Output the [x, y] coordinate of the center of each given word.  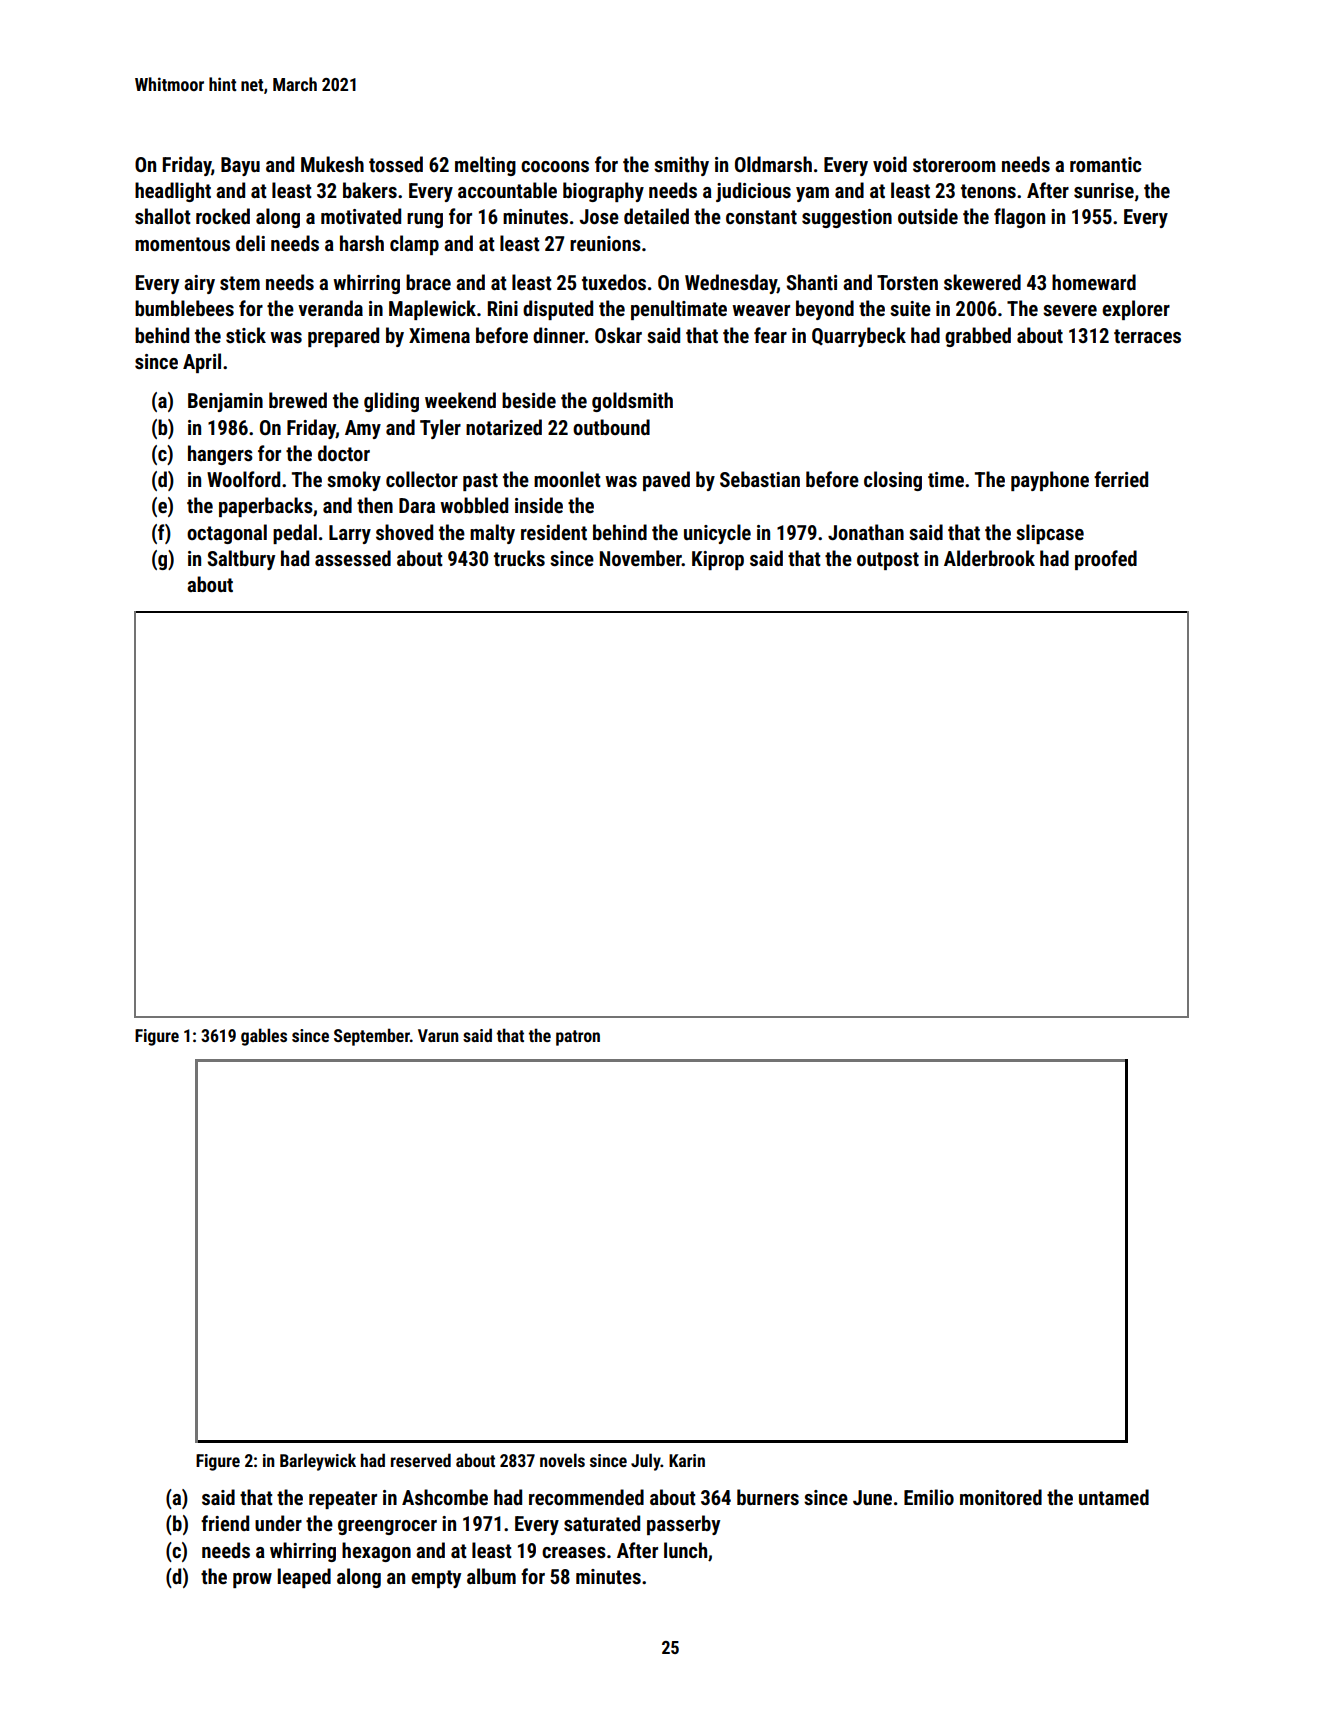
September [372, 1037]
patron [578, 1038]
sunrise [1104, 190]
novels [562, 1460]
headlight [173, 192]
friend [225, 1523]
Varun [438, 1035]
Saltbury [241, 560]
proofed [1106, 560]
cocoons [555, 166]
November [641, 558]
